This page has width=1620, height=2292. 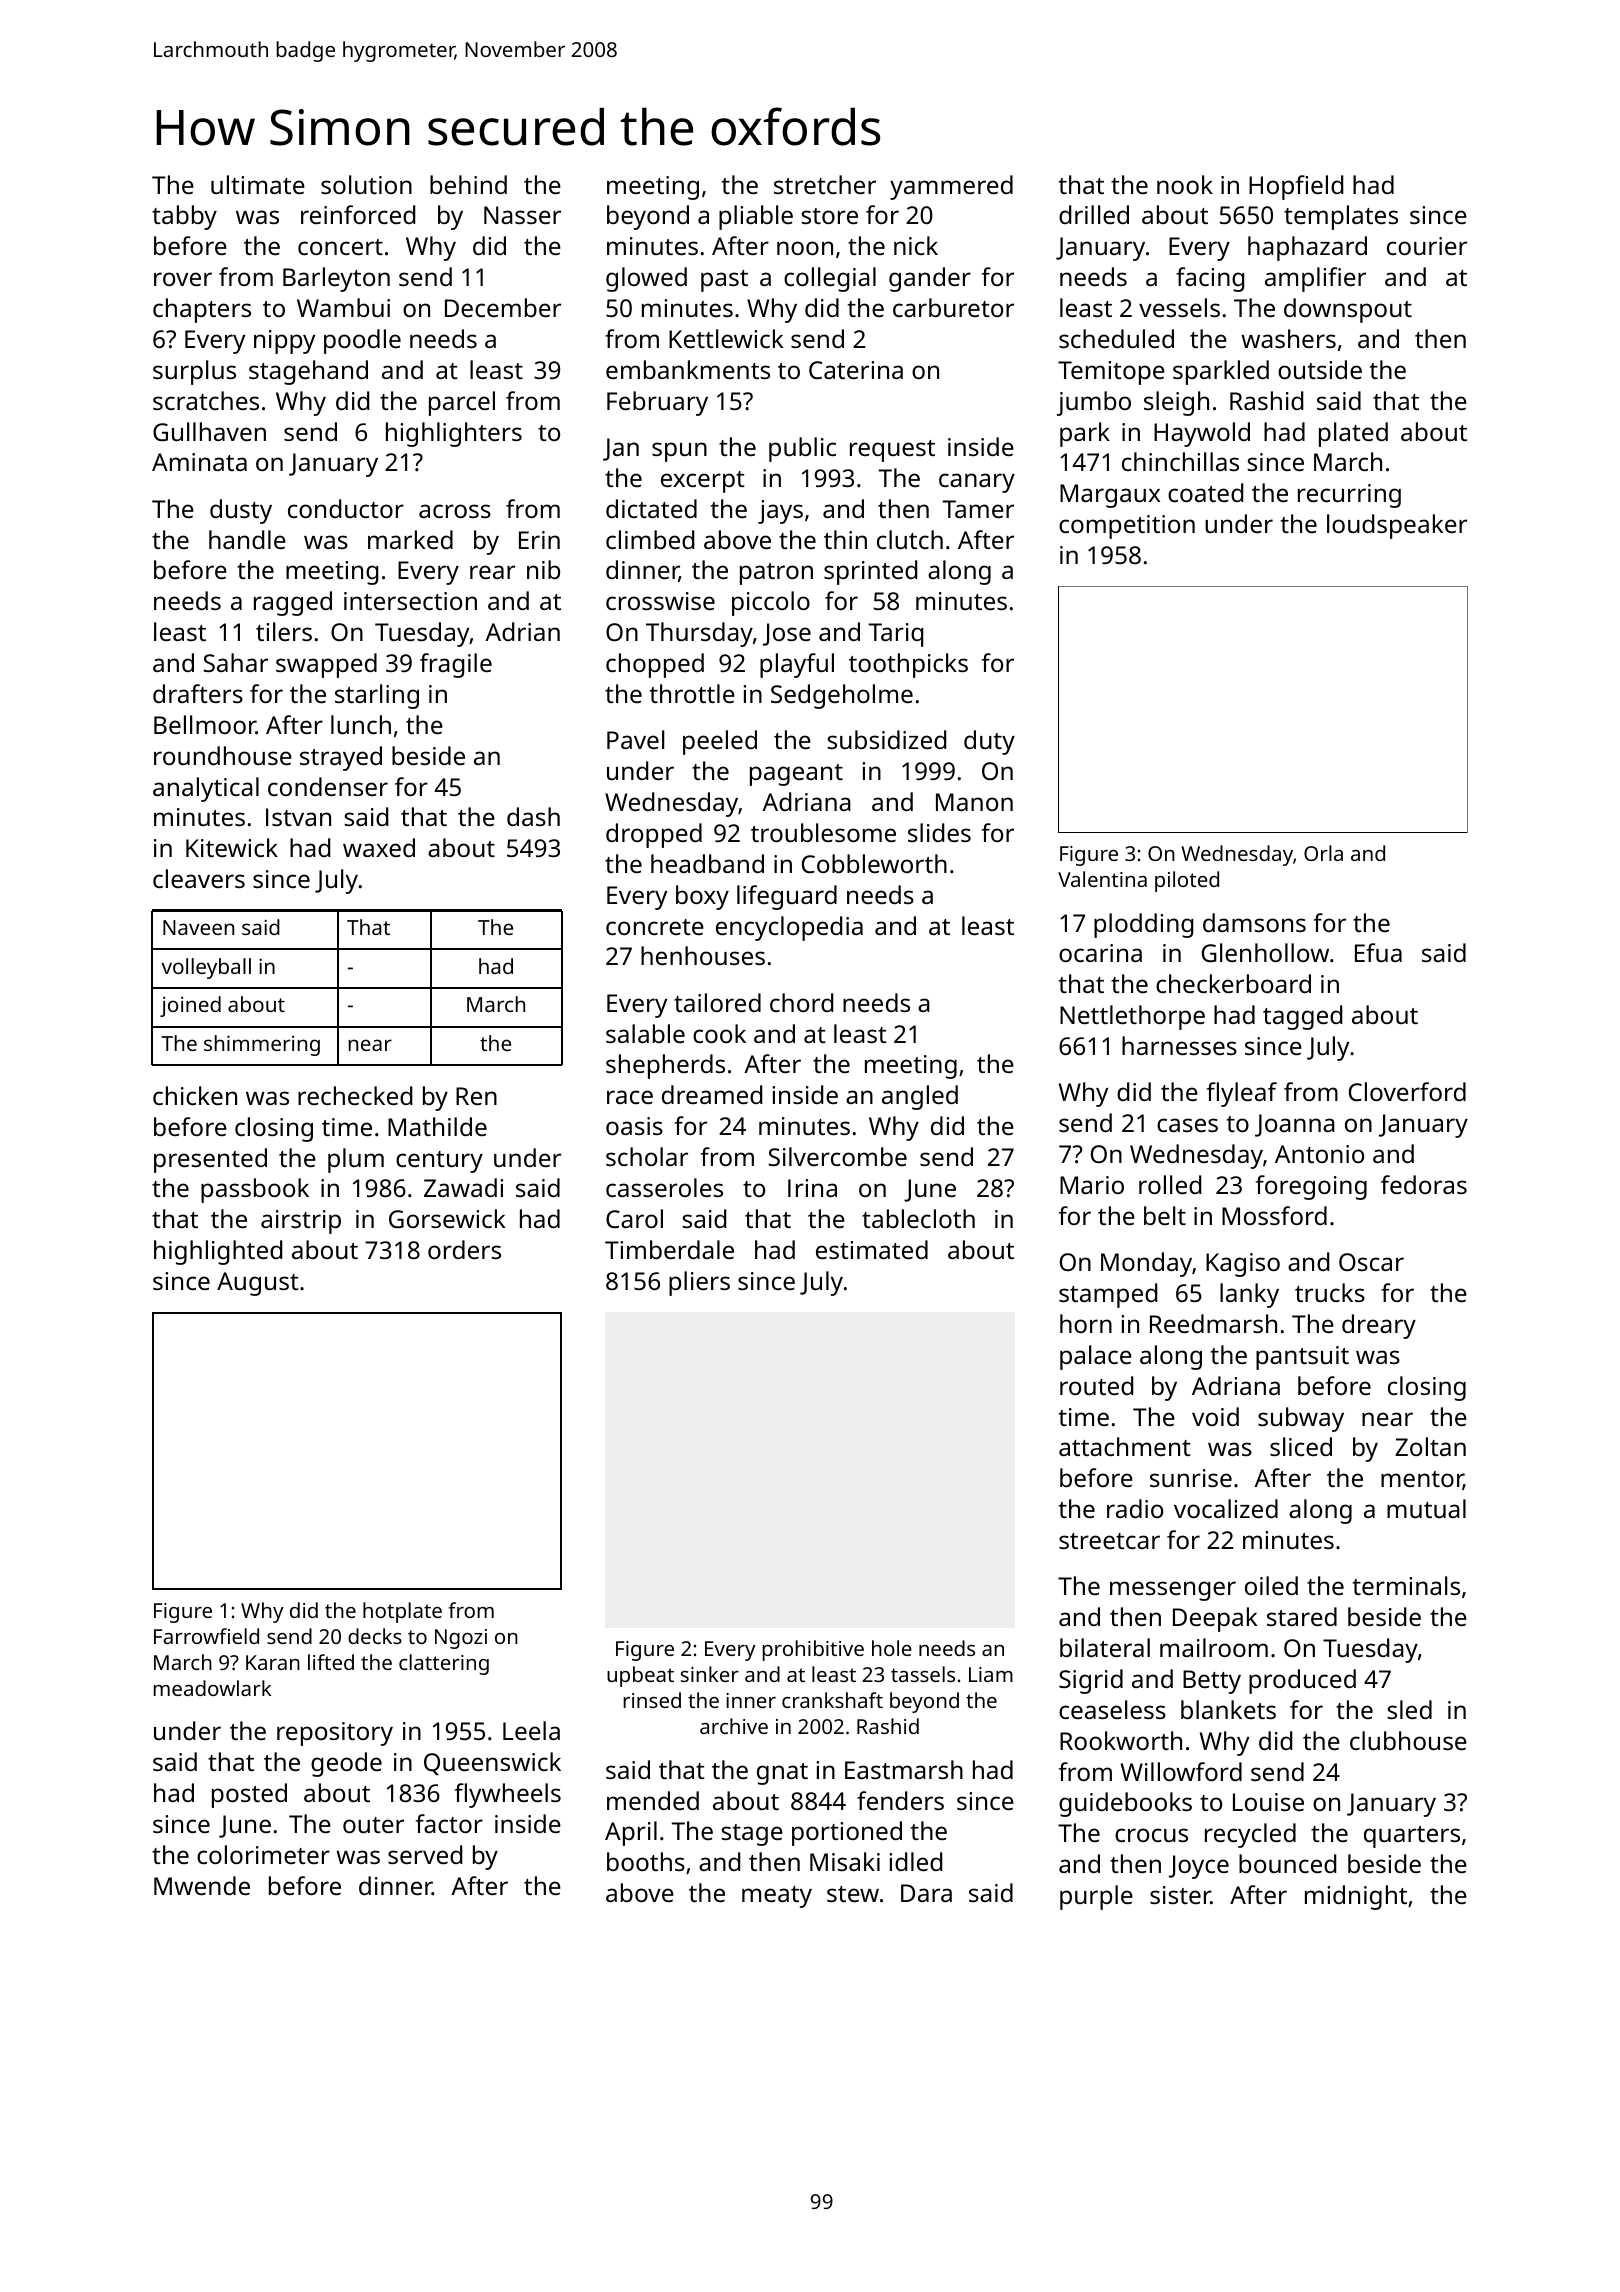 I want to click on Hopfield, so click(x=1296, y=187).
